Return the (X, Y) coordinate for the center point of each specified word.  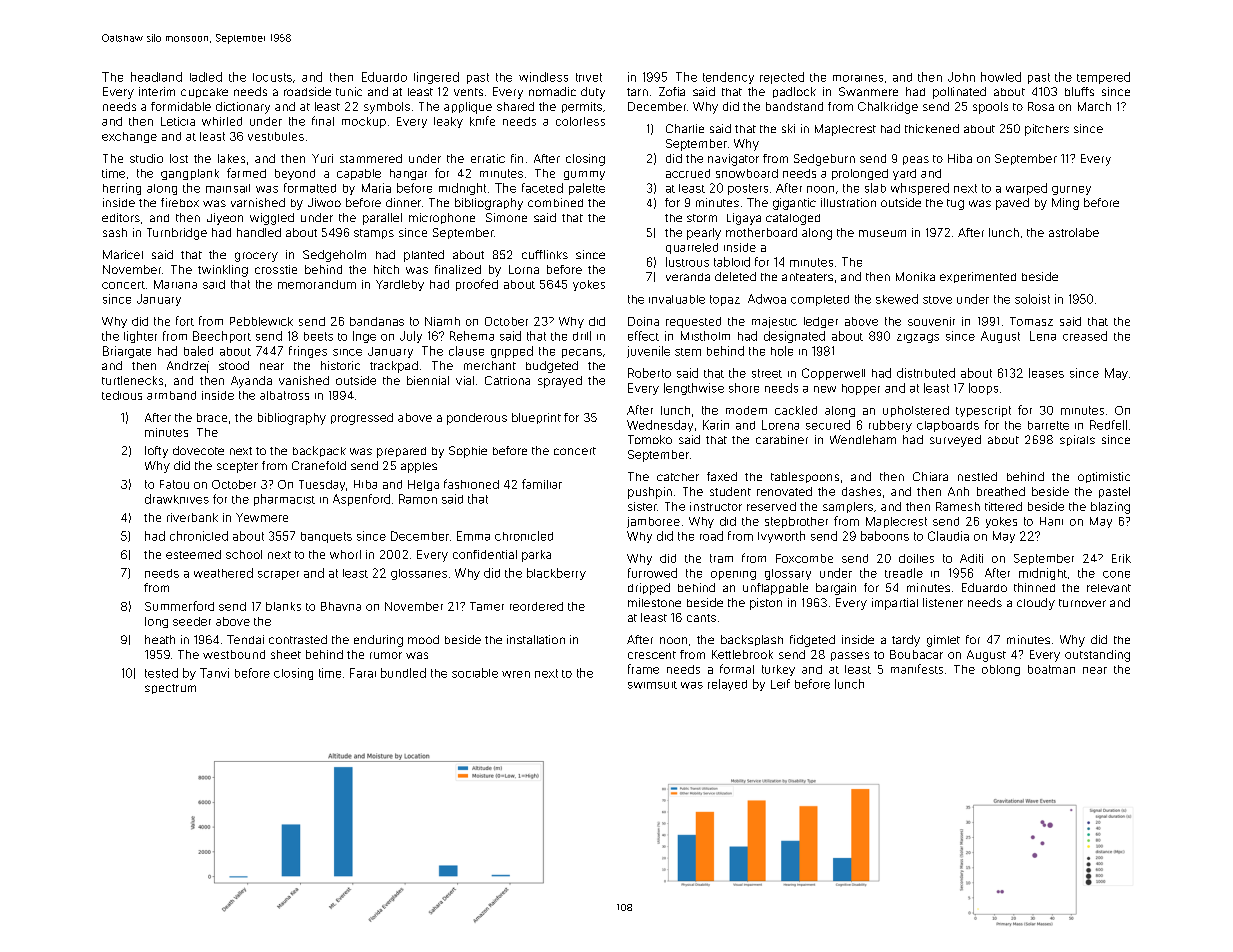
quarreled (692, 248)
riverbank (192, 517)
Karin (716, 425)
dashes (861, 491)
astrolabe (1074, 232)
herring (122, 189)
